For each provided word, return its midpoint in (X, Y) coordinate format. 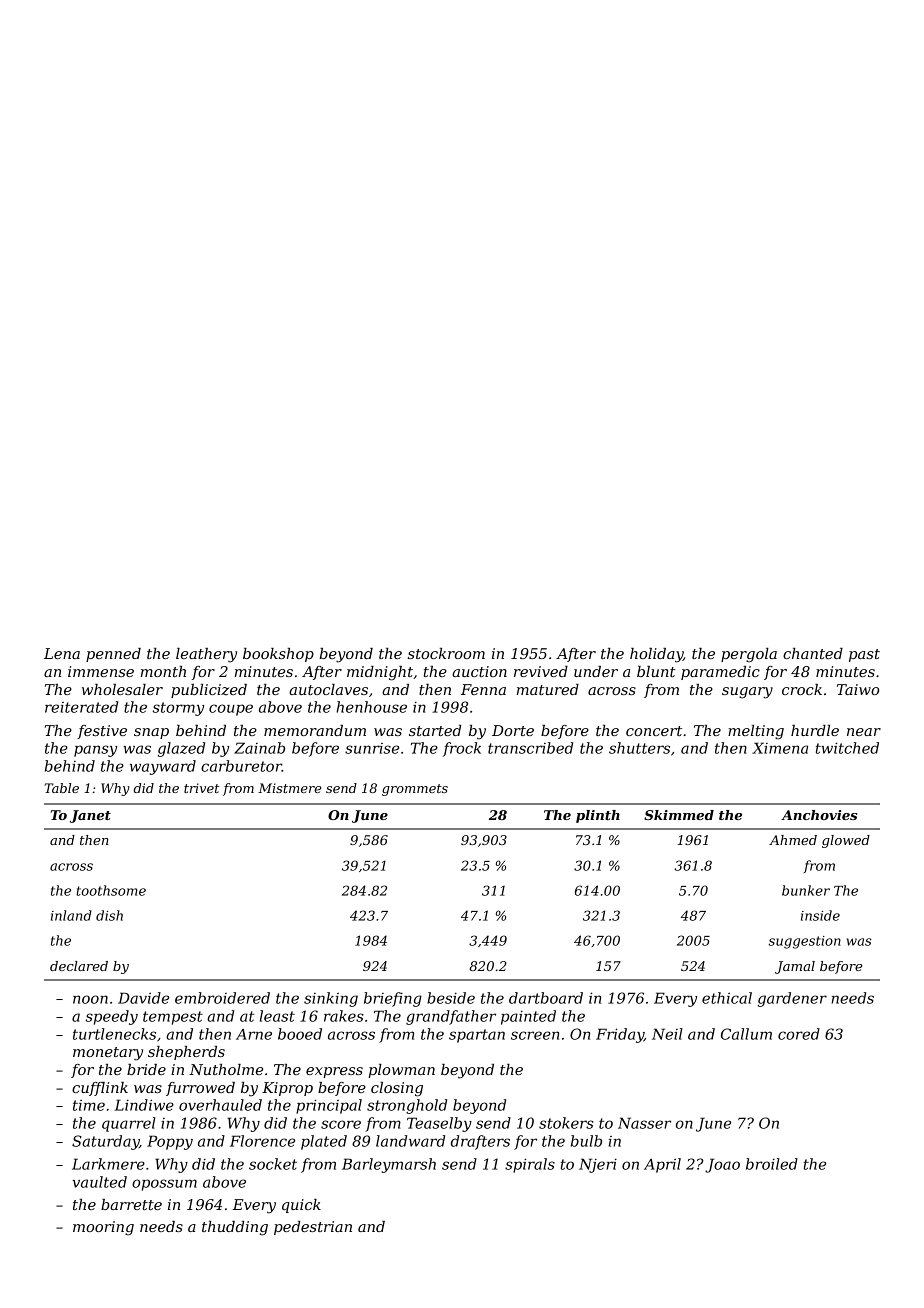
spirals (530, 1165)
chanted (813, 653)
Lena (62, 653)
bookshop (278, 655)
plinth (598, 816)
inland (71, 915)
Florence (262, 1141)
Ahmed (793, 840)
